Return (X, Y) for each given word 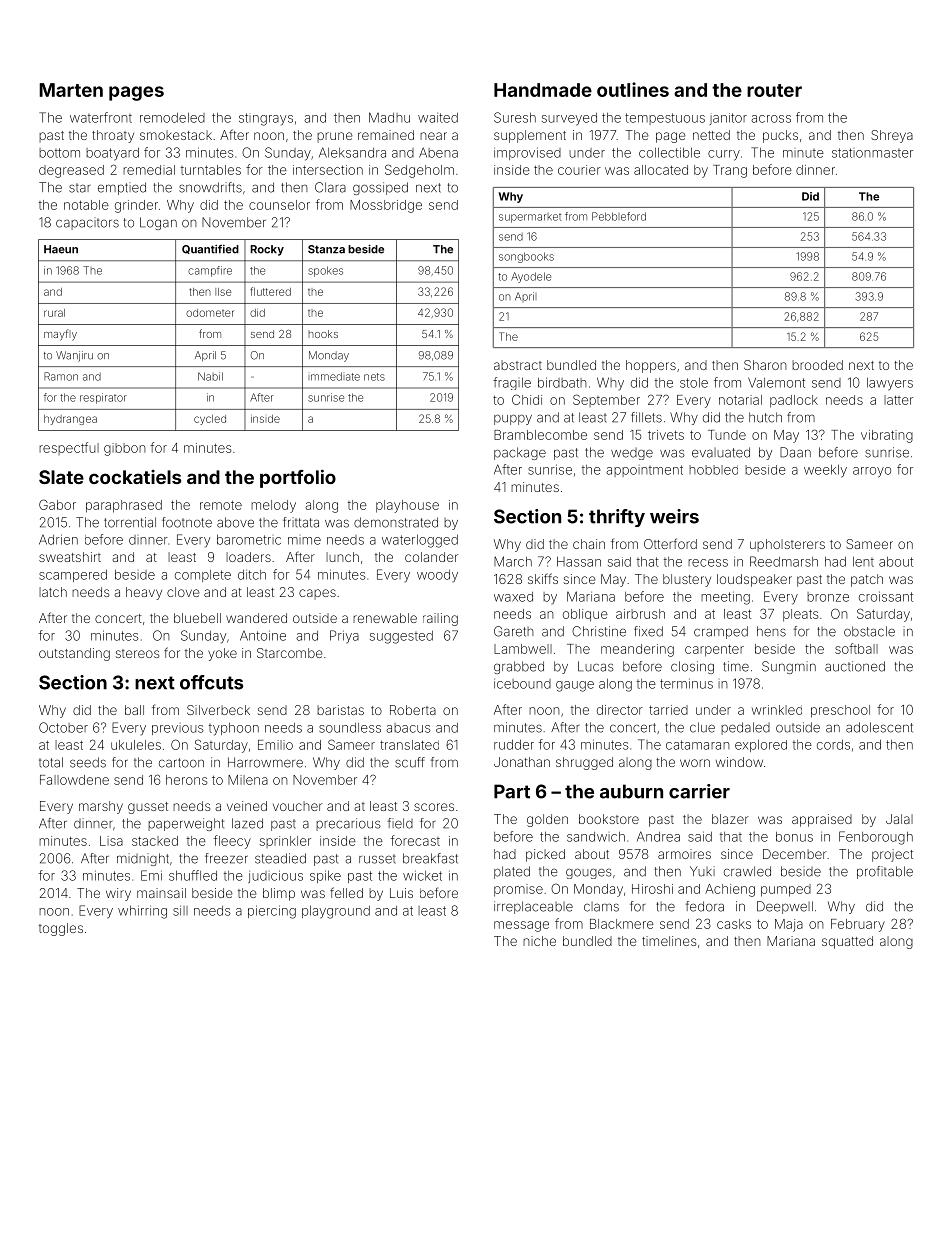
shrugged (584, 763)
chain (589, 544)
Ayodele (531, 277)
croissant (886, 596)
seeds (88, 762)
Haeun (61, 249)
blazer (730, 819)
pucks (780, 136)
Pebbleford (619, 216)
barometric (249, 540)
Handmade (543, 90)
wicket (422, 875)
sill (180, 911)
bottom (59, 153)
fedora (705, 906)
